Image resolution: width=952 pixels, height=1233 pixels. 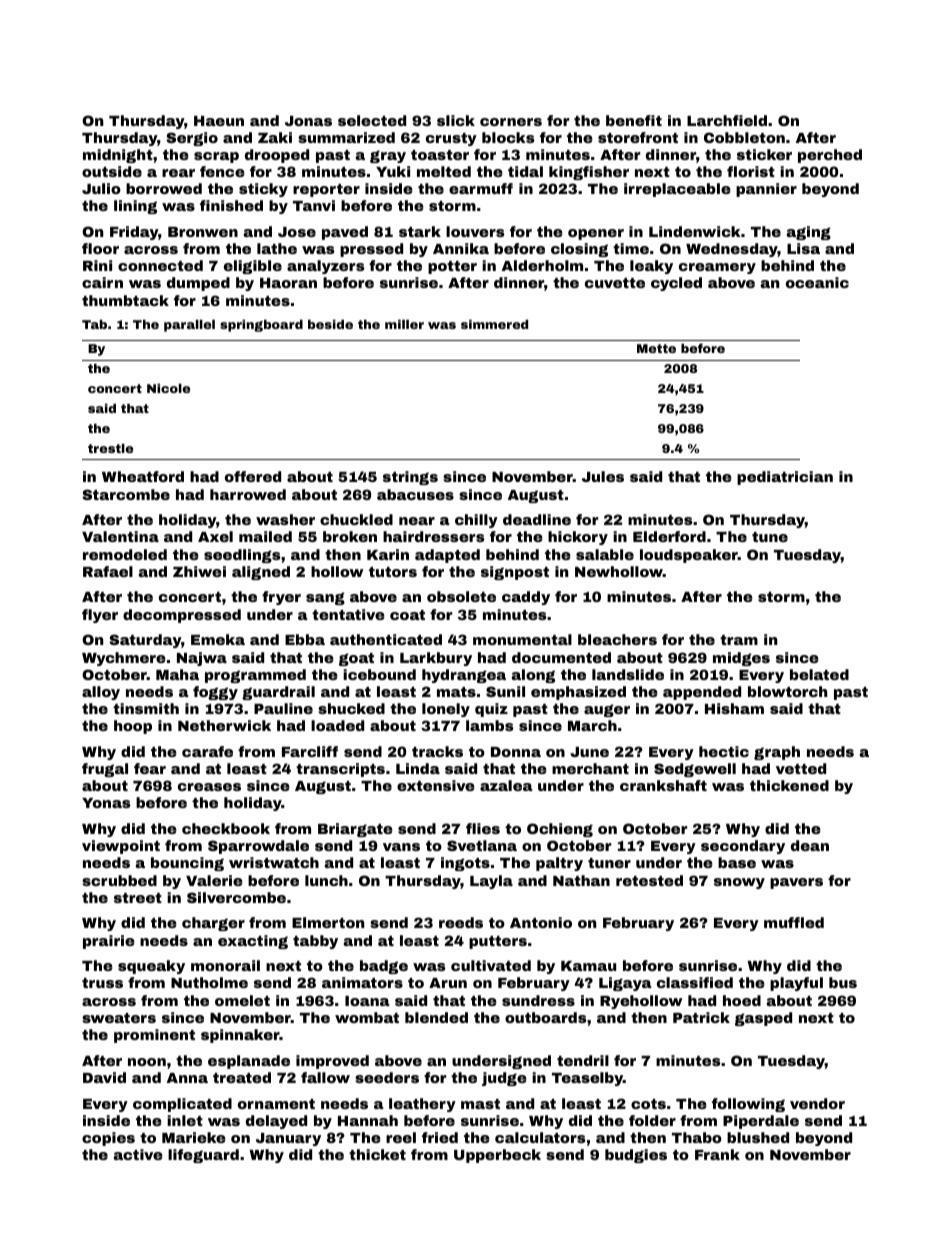 I want to click on Frank, so click(x=717, y=1154).
